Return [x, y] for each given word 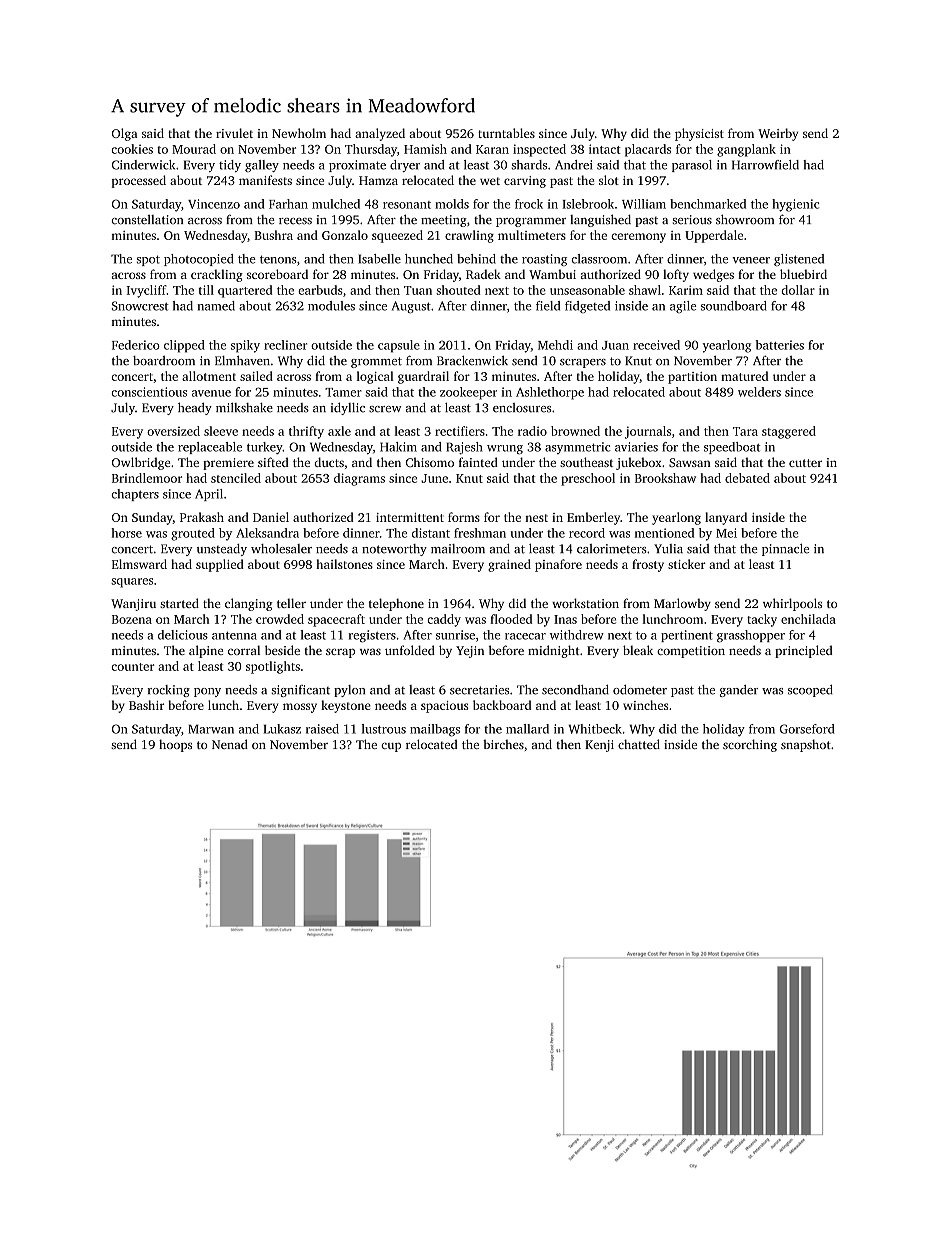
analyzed [380, 134]
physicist [699, 134]
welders [759, 392]
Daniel [271, 517]
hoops [175, 745]
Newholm [299, 133]
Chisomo [430, 462]
